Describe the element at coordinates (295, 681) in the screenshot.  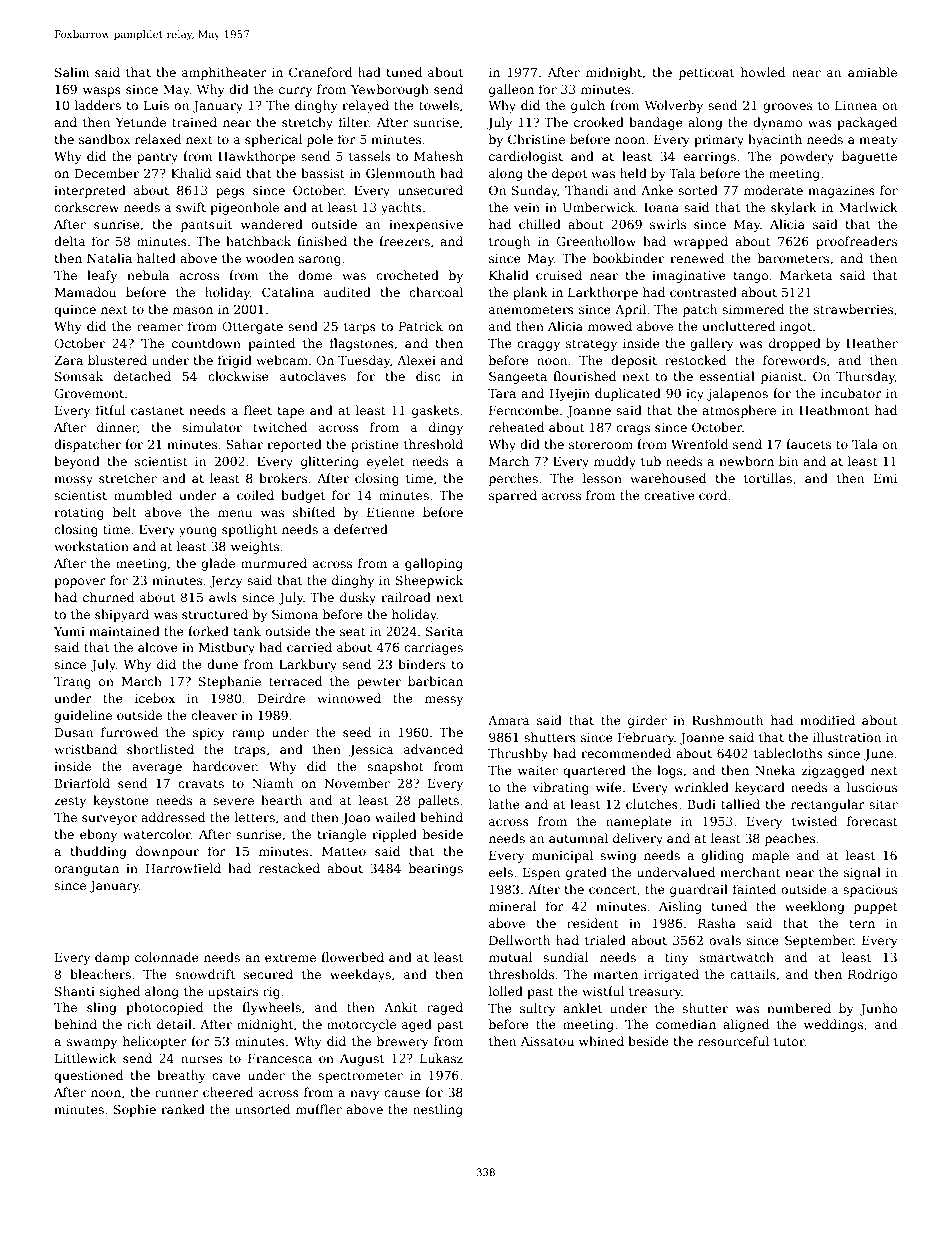
I see `terraced` at that location.
